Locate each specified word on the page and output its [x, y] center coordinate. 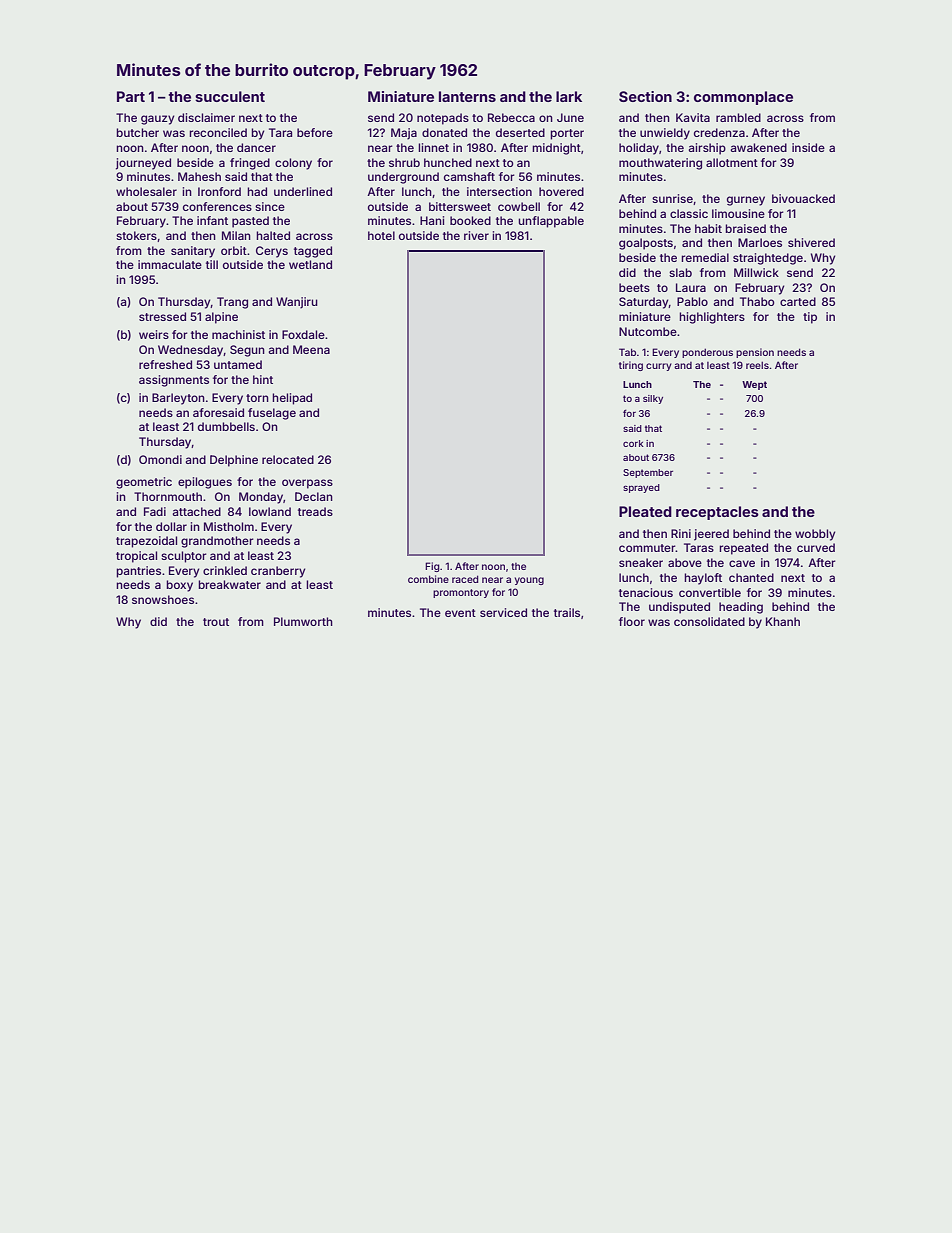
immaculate [170, 264]
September [648, 473]
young [529, 581]
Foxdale [303, 334]
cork [633, 443]
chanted [751, 577]
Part [131, 96]
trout [216, 622]
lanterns [467, 96]
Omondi [160, 459]
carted [798, 301]
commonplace [743, 98]
